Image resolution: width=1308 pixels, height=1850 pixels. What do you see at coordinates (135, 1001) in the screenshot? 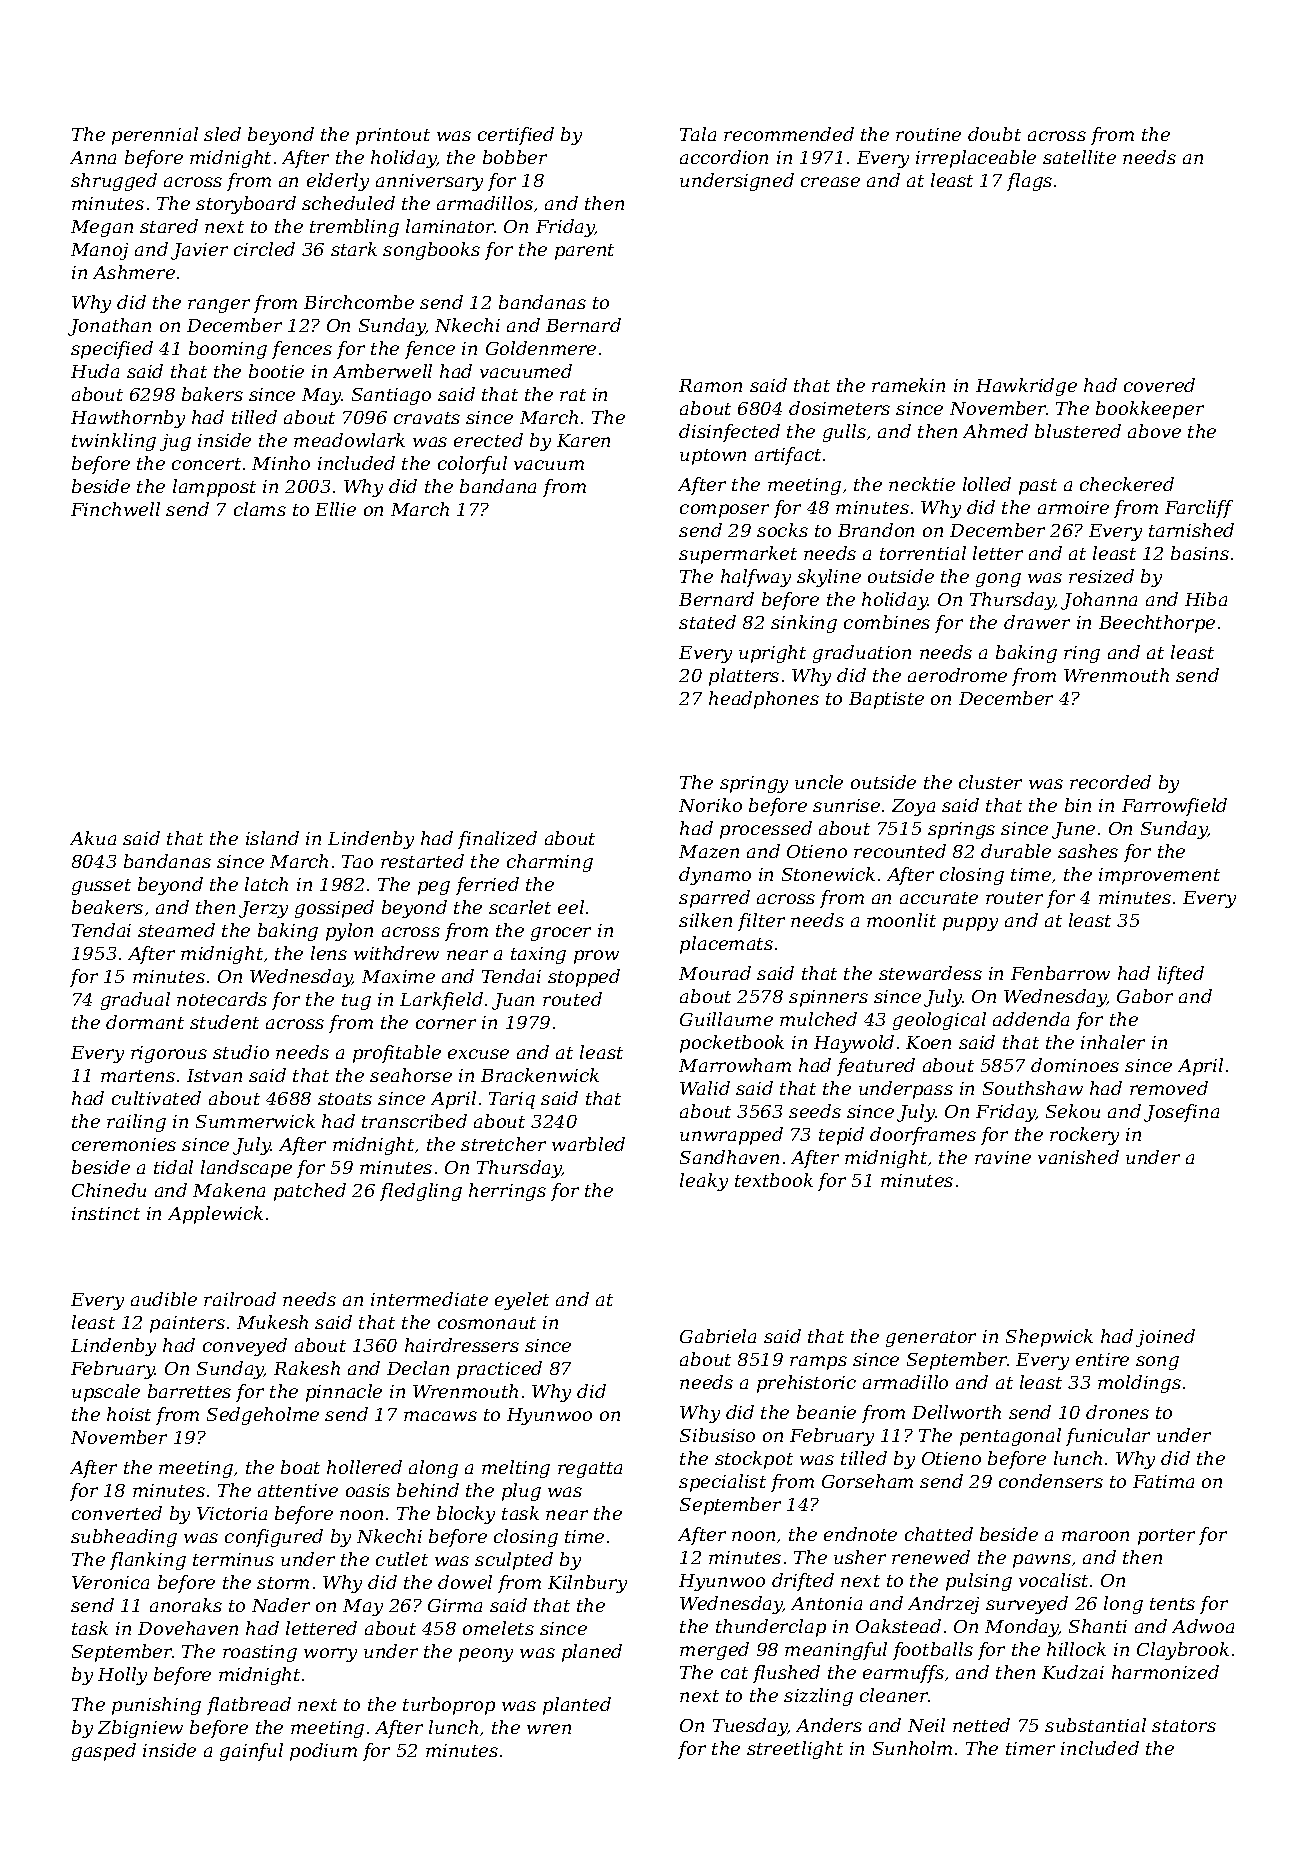
I see `gradual` at bounding box center [135, 1001].
